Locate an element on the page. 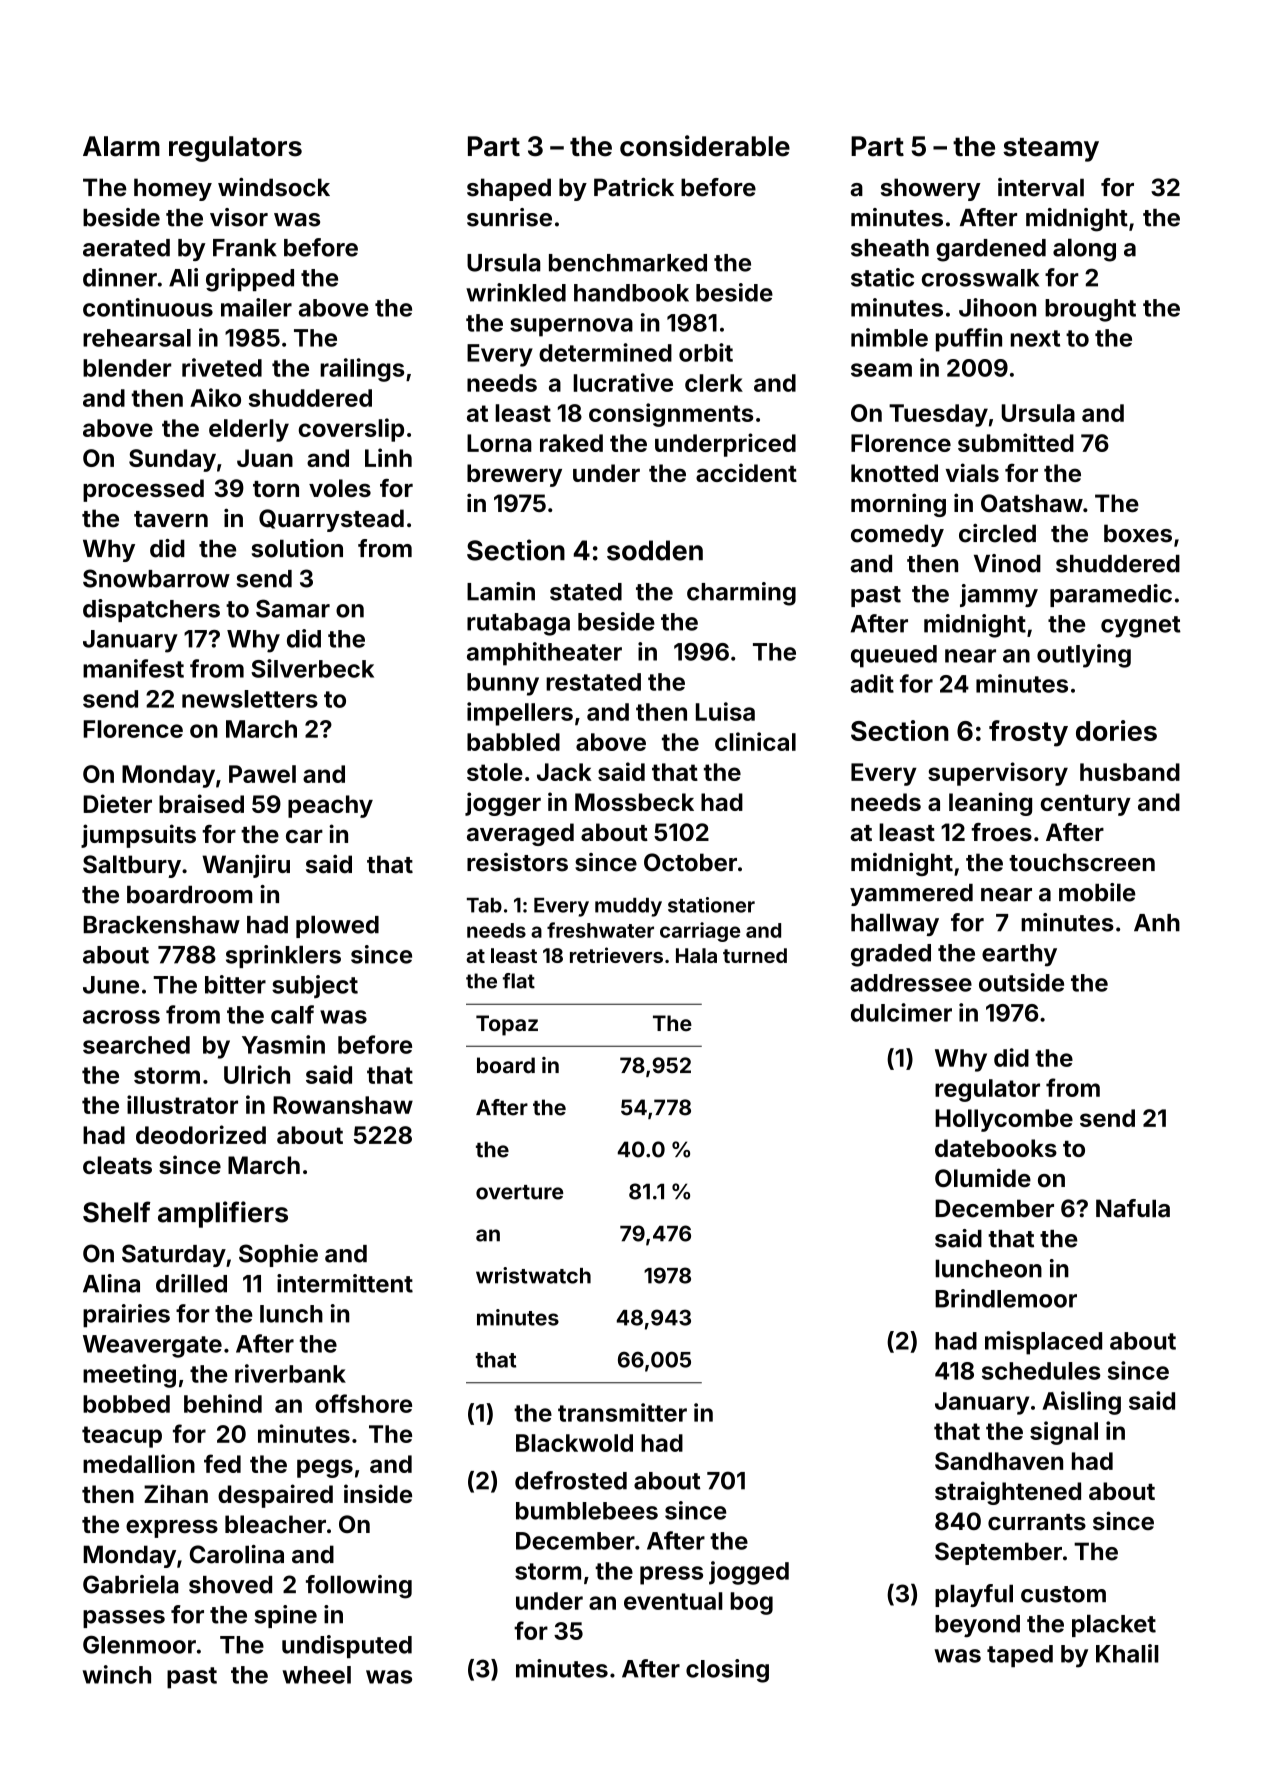 This image has width=1263, height=1787. overture is located at coordinates (519, 1192).
